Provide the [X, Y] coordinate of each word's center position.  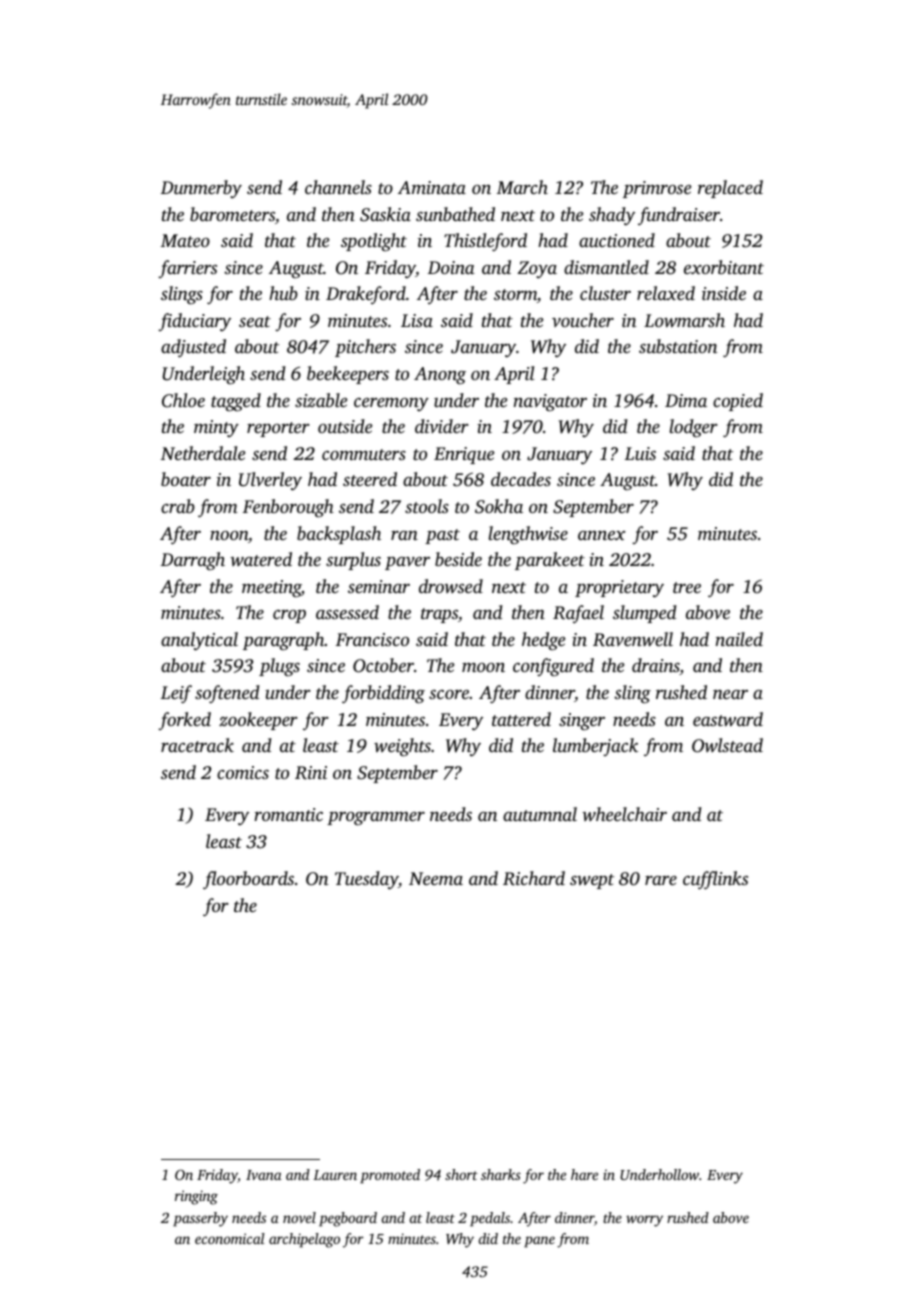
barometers [232, 214]
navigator [550, 403]
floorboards [248, 880]
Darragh [193, 561]
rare [661, 880]
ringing [196, 1197]
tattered [521, 719]
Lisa [417, 320]
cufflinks [715, 880]
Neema [436, 878]
